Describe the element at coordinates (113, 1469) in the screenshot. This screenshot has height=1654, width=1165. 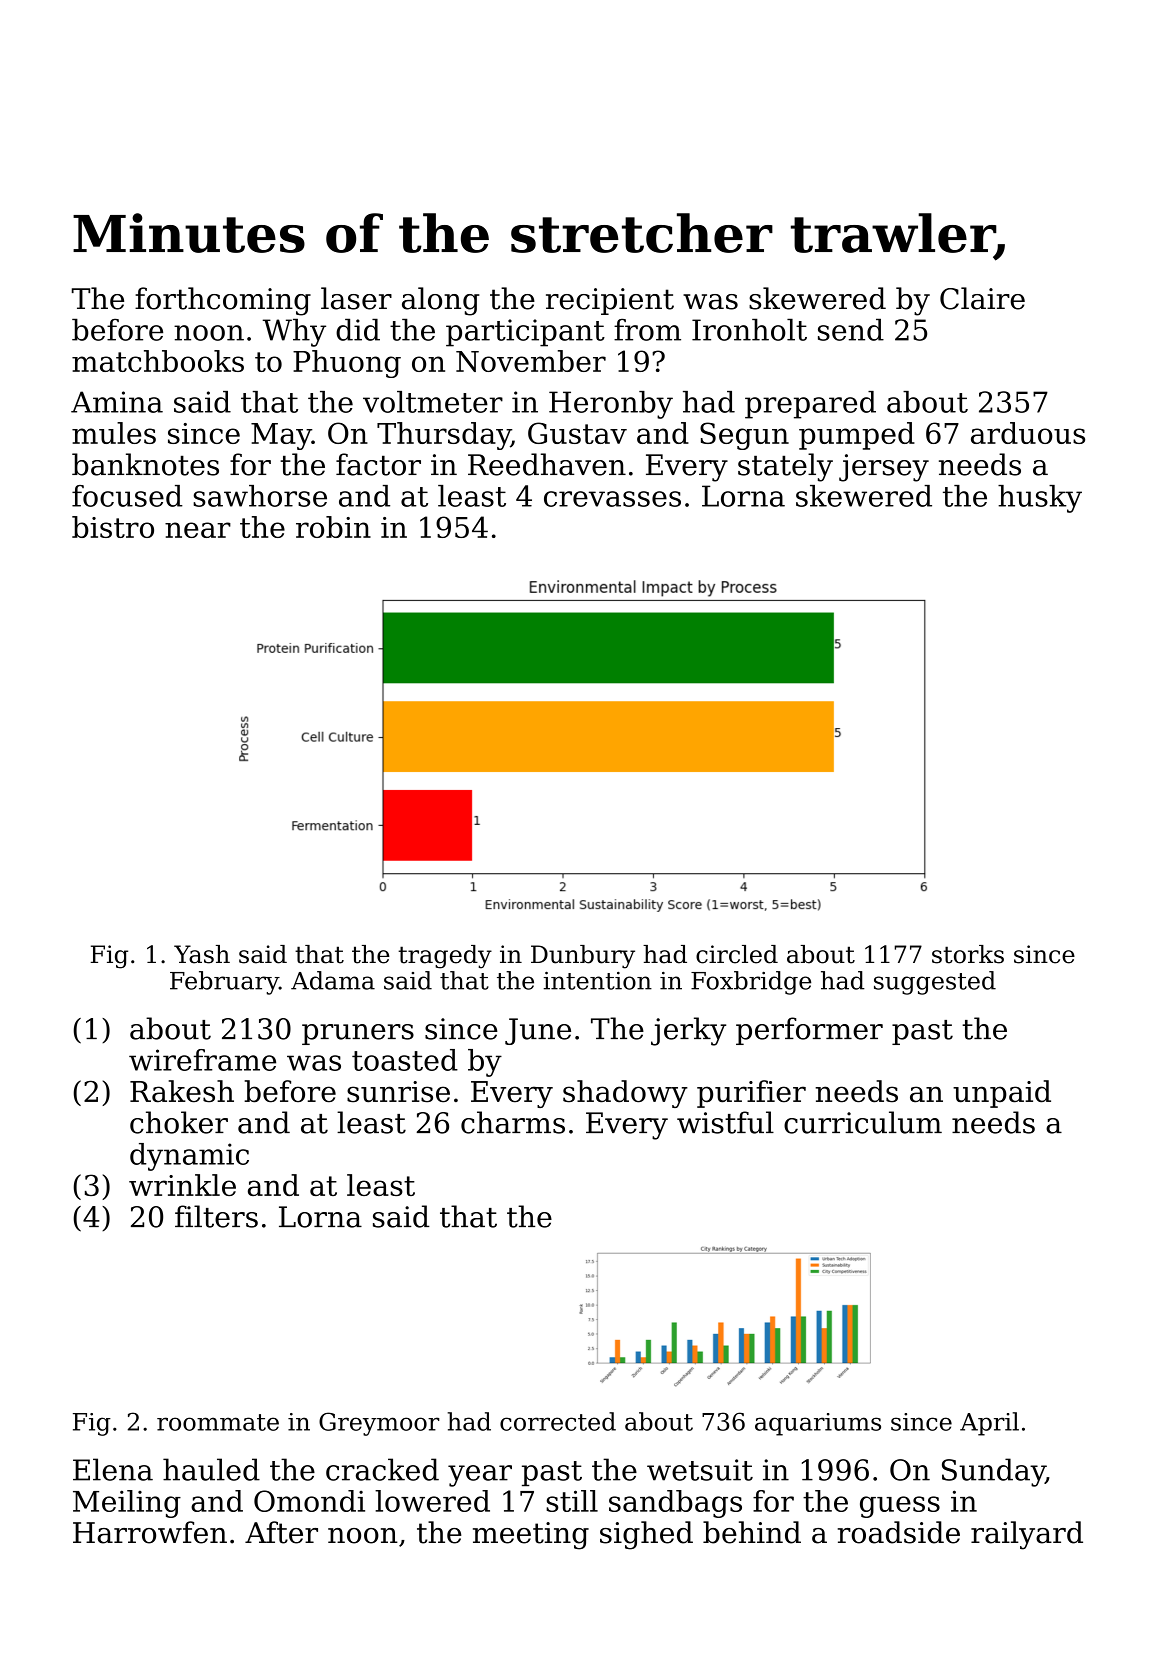
I see `Elena` at that location.
